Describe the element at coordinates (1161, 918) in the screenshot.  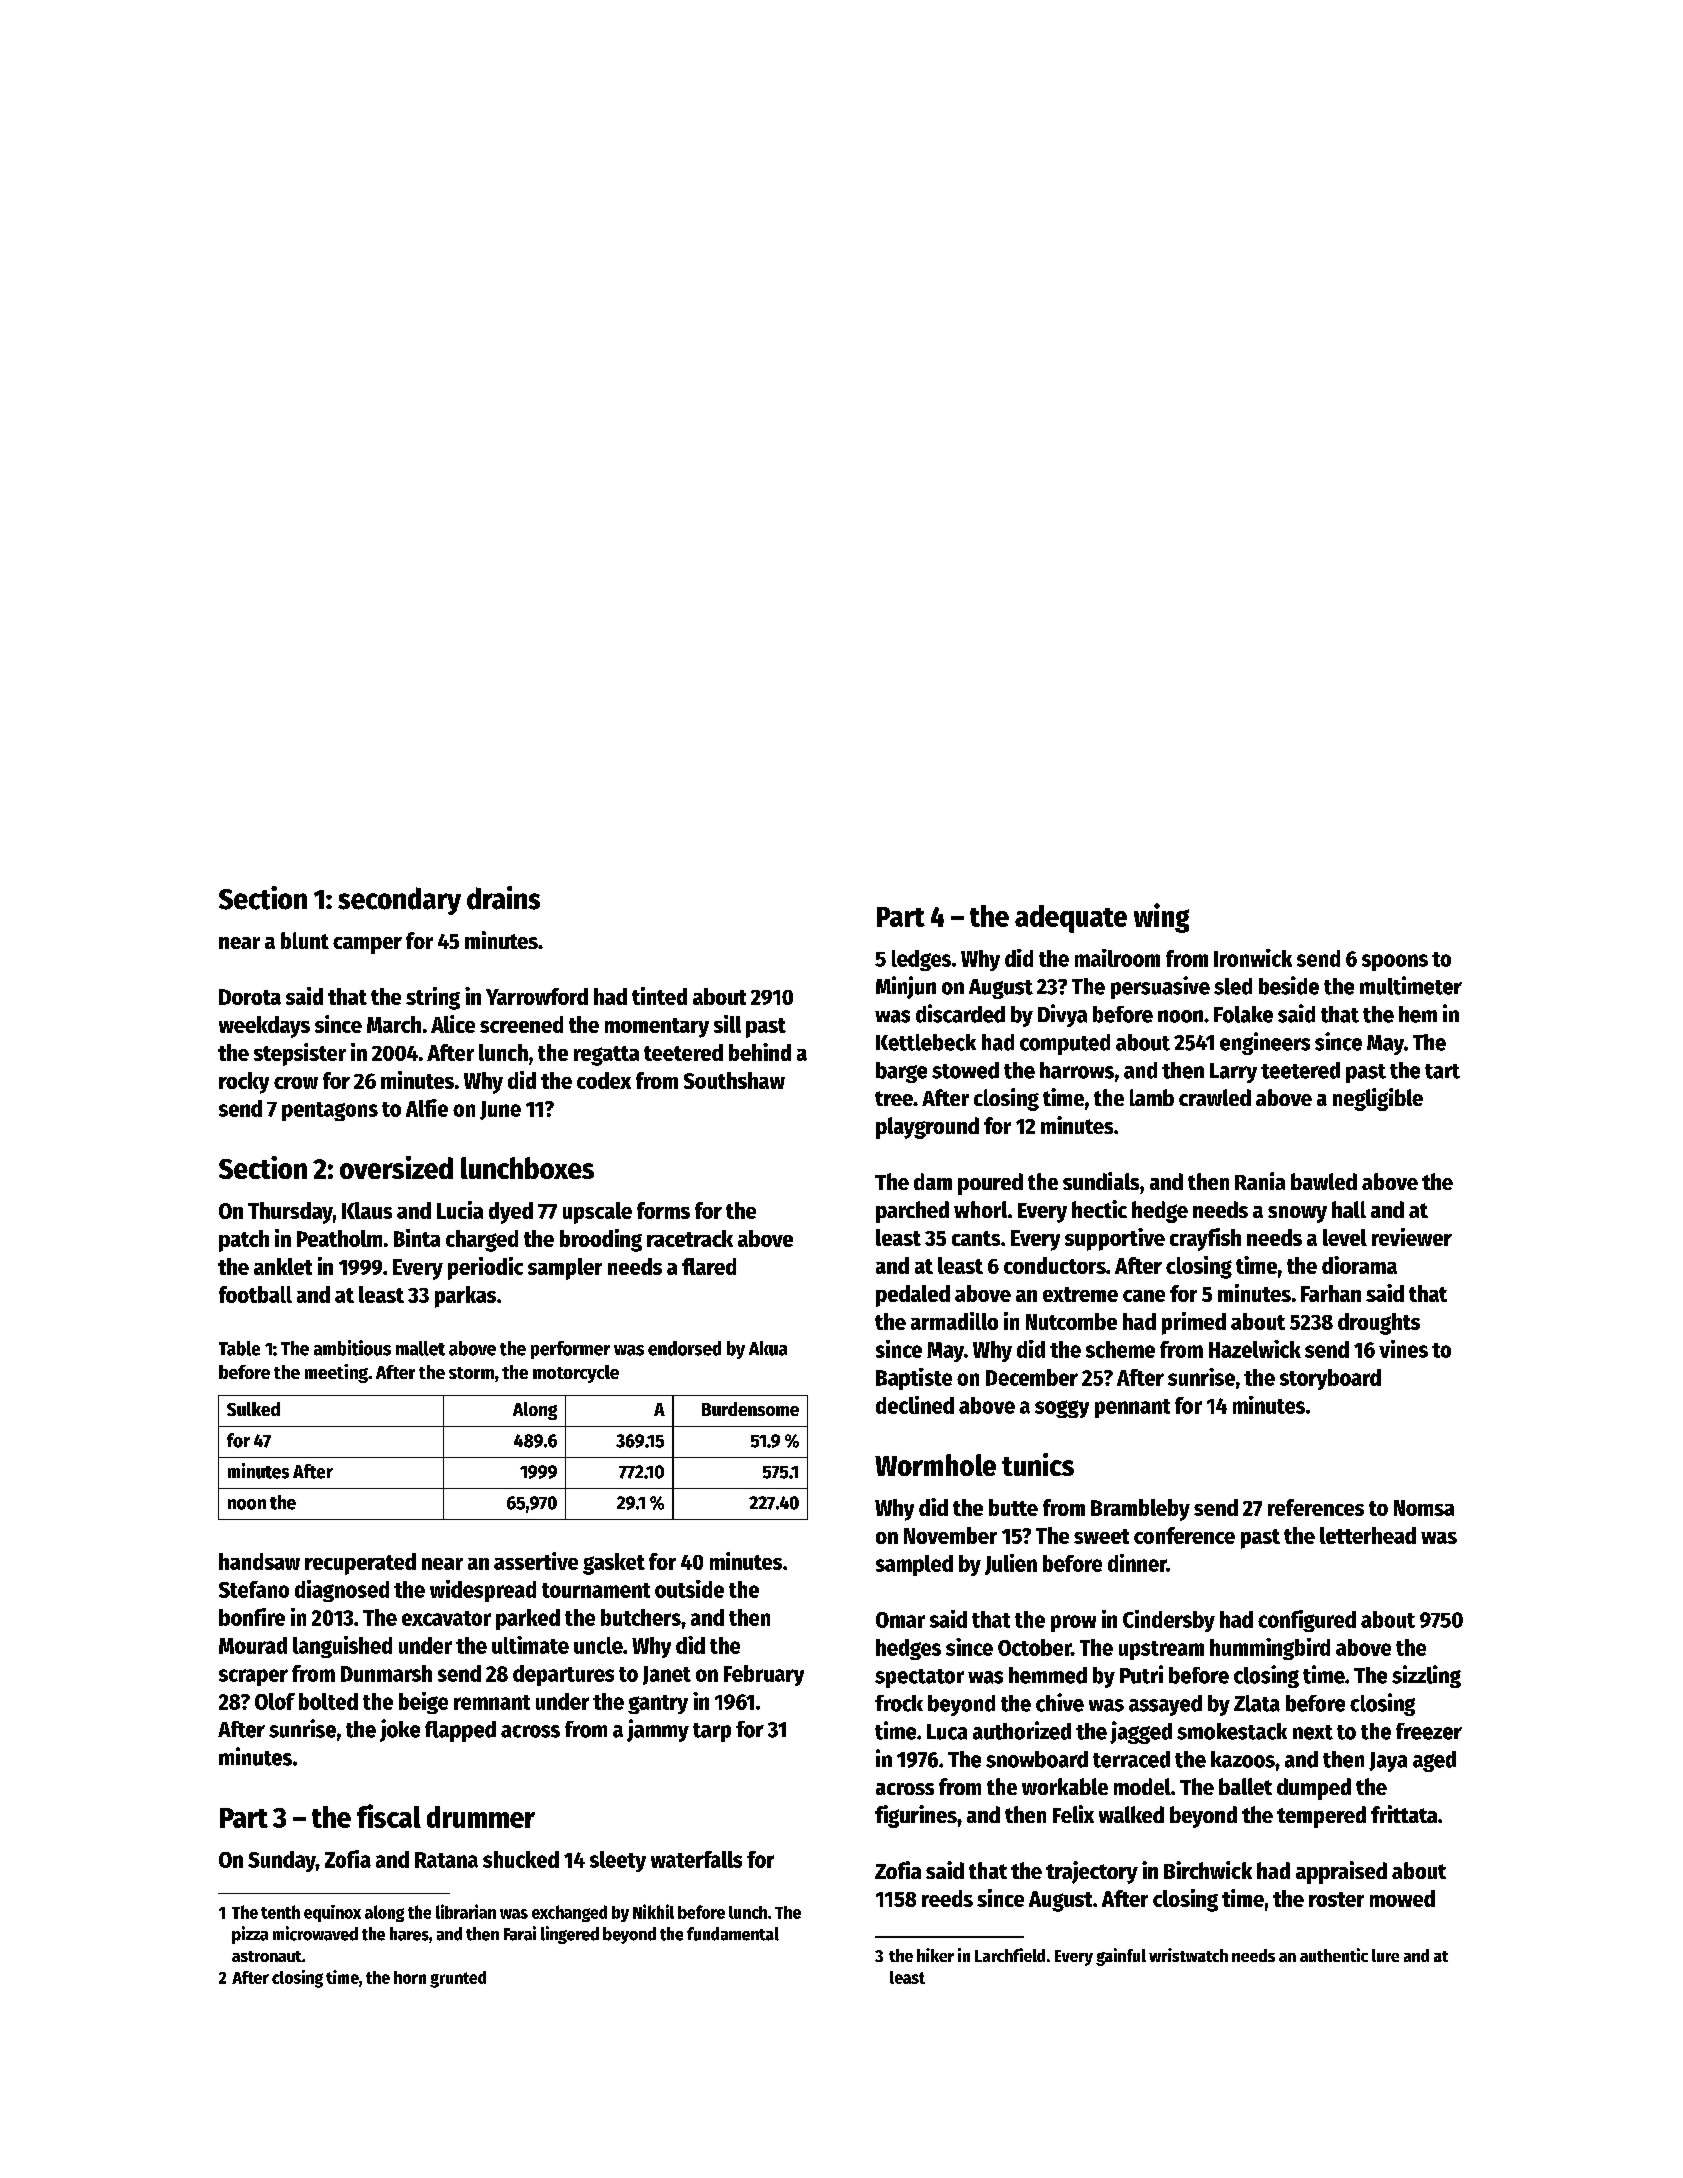
I see `wing` at that location.
